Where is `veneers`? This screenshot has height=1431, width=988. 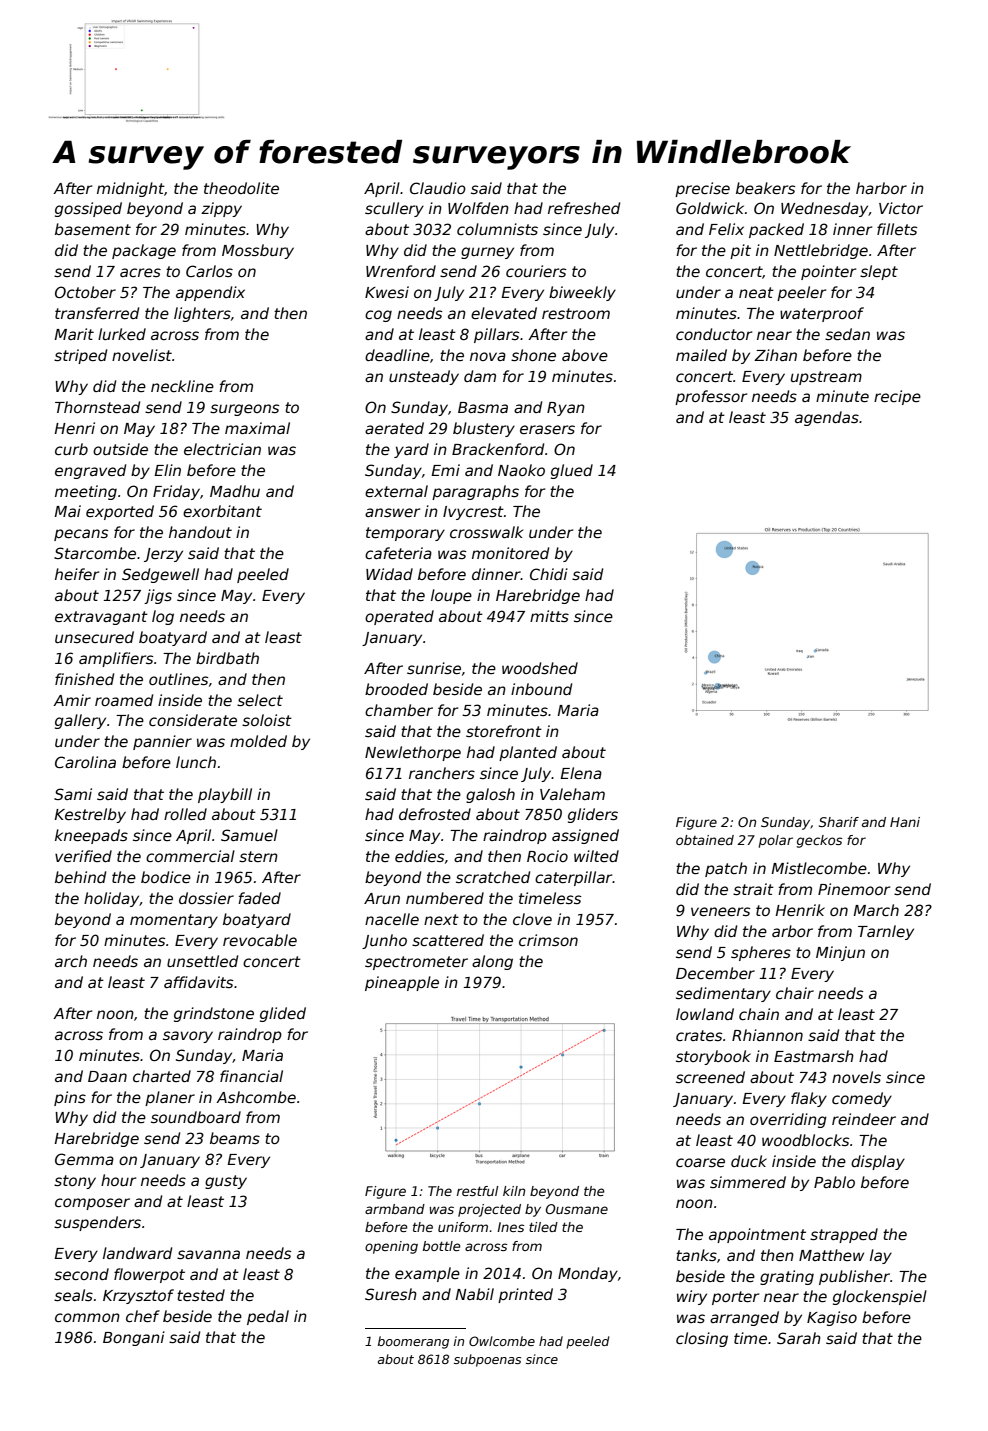
veneers is located at coordinates (720, 911).
